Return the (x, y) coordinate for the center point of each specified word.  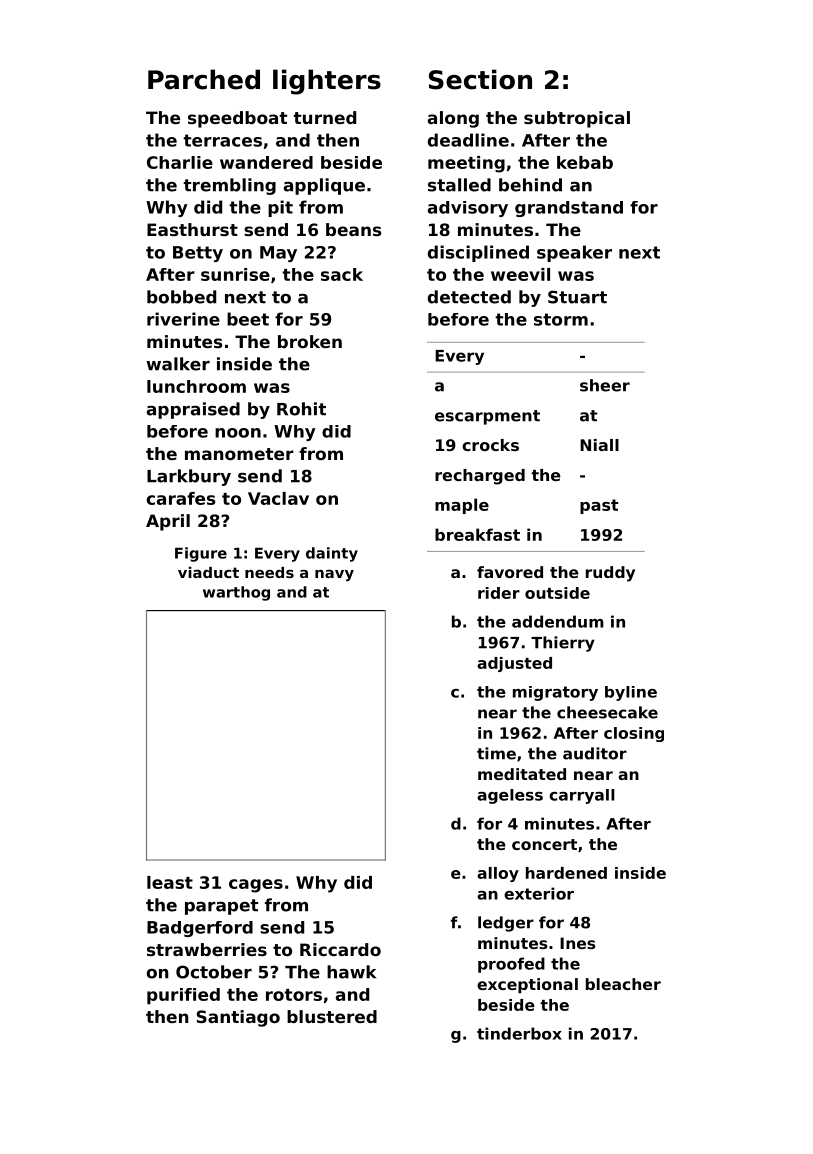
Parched (204, 79)
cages (256, 886)
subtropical (577, 119)
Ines (578, 943)
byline (631, 693)
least (170, 882)
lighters (327, 82)
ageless (510, 796)
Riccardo (340, 949)
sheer (605, 385)
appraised (193, 410)
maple (462, 506)
